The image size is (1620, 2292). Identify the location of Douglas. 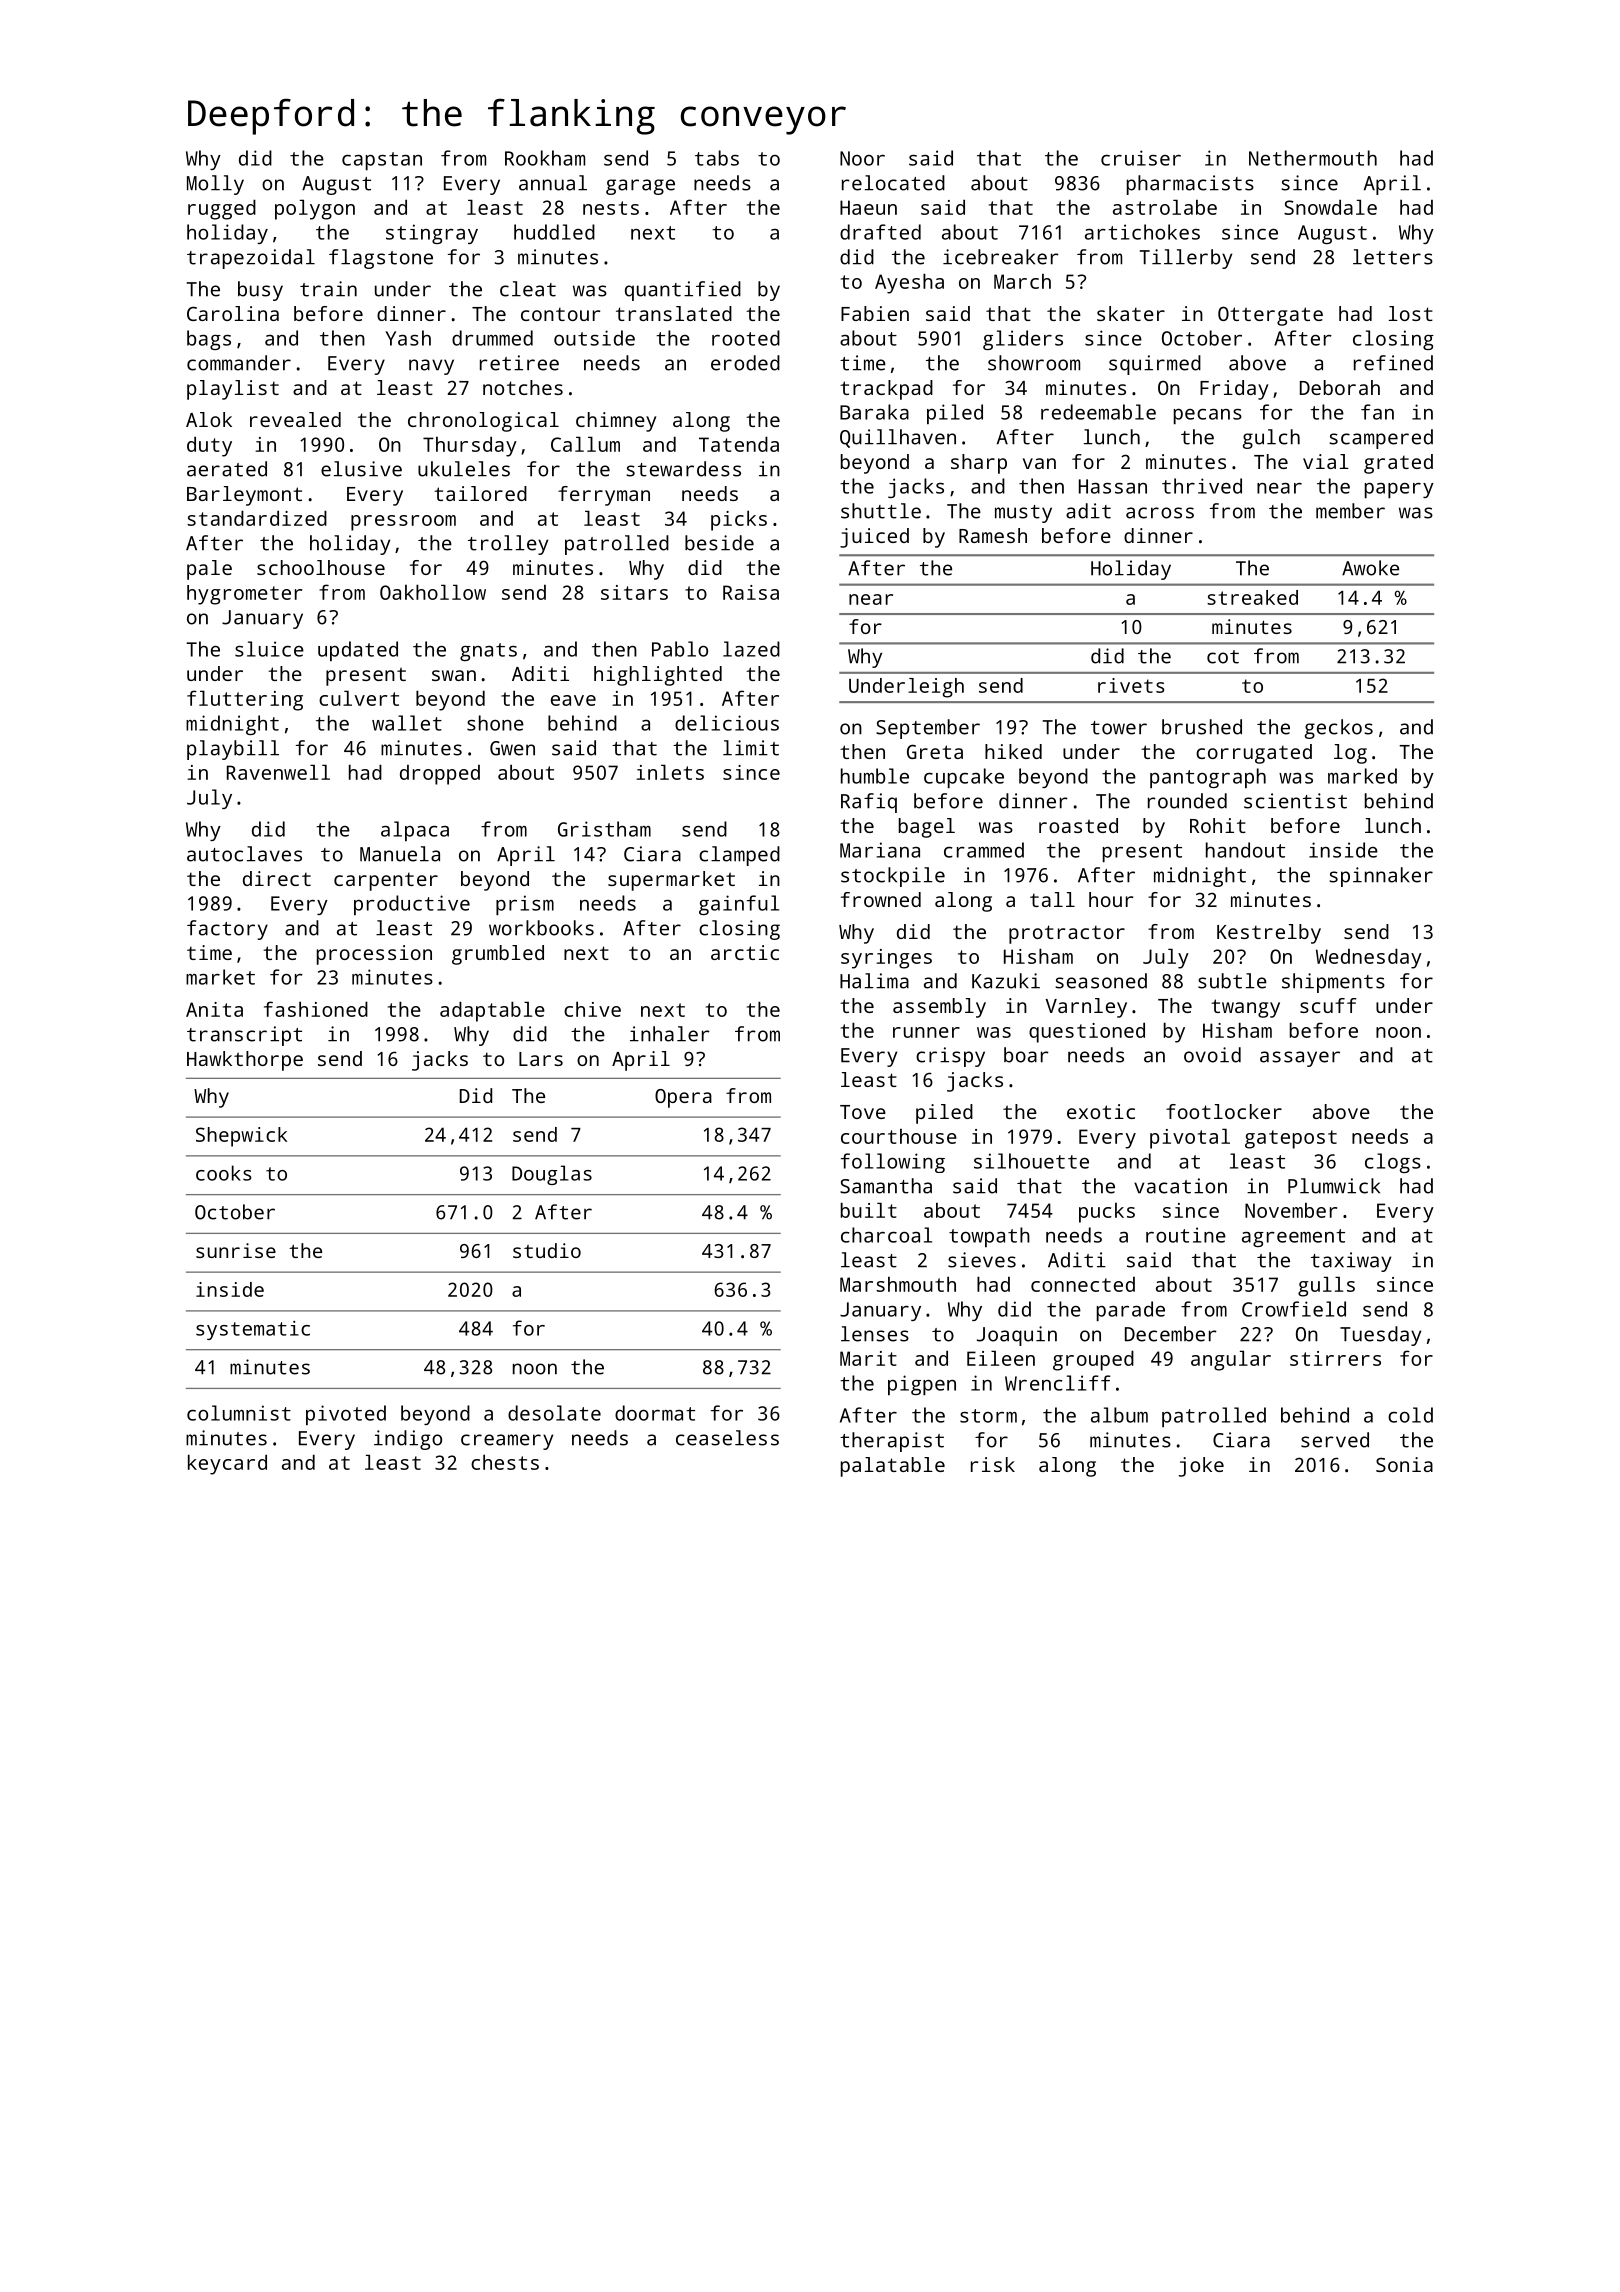
(552, 1175).
